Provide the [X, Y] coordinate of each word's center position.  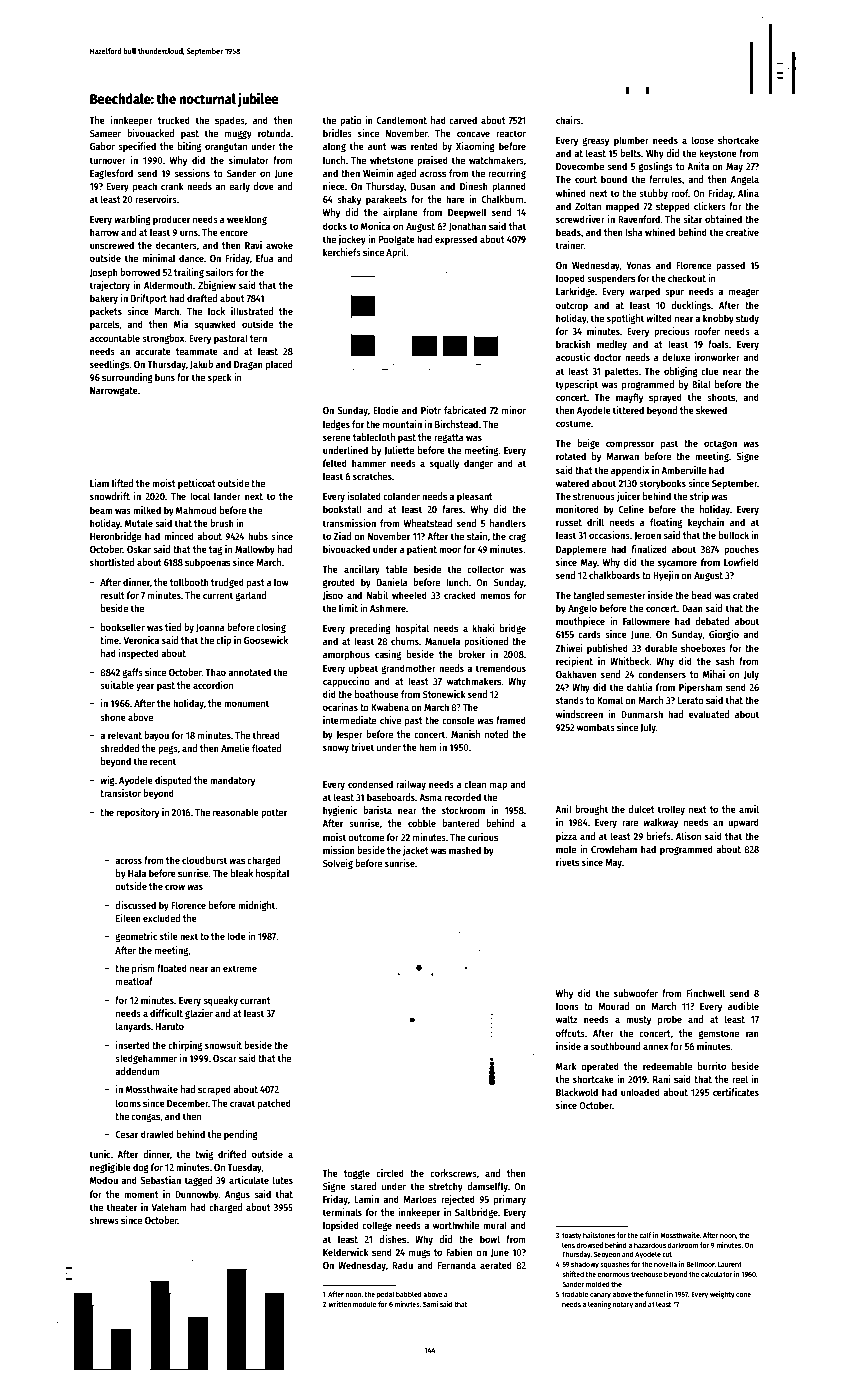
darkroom [683, 1245]
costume [573, 423]
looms [128, 1103]
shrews [104, 1220]
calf [646, 1235]
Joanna [210, 628]
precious [672, 332]
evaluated [709, 714]
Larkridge [575, 292]
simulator [249, 160]
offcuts [570, 1033]
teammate [197, 351]
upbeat [363, 669]
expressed [456, 240]
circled [390, 1173]
